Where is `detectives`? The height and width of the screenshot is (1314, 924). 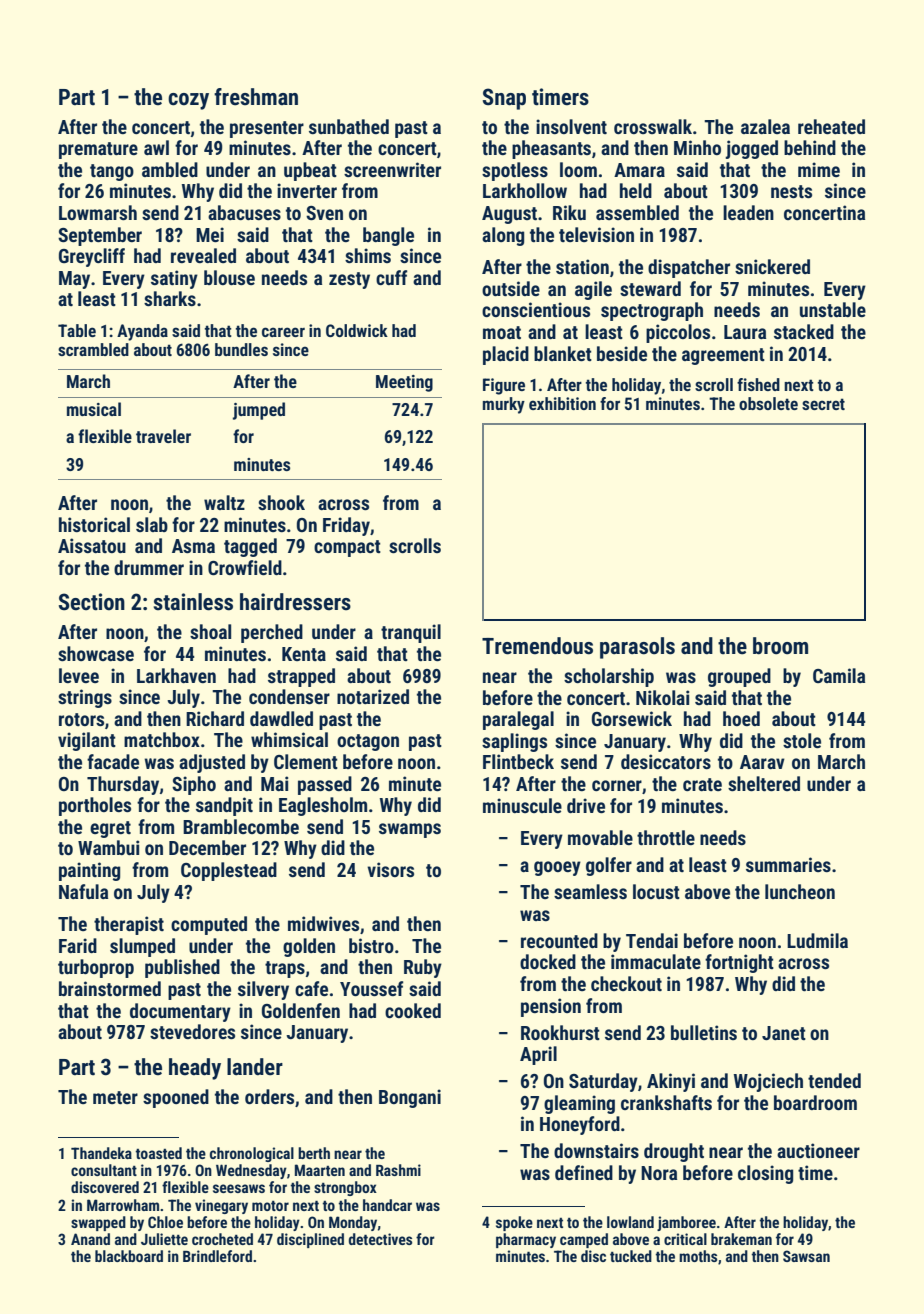
detectives is located at coordinates (380, 1239).
